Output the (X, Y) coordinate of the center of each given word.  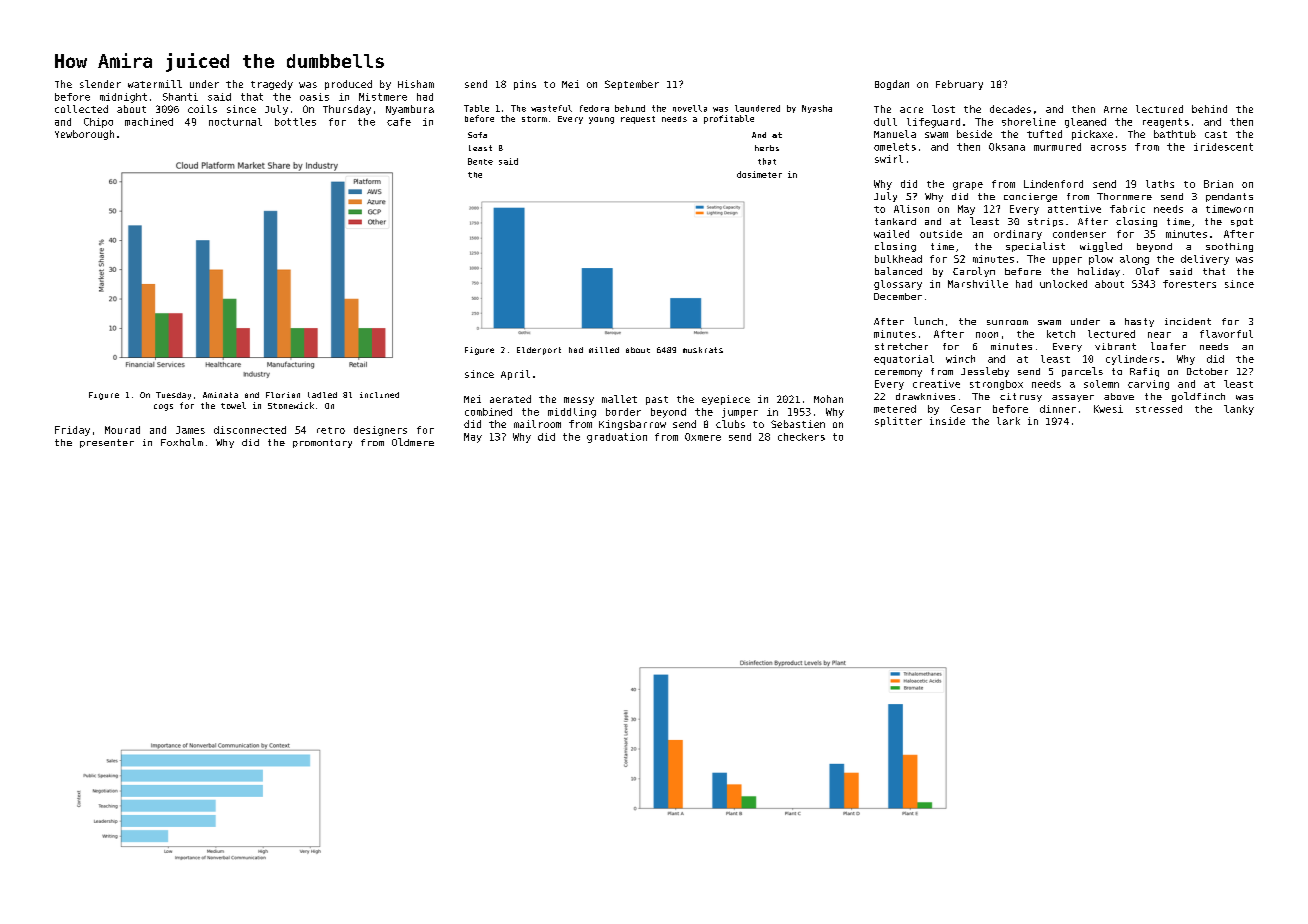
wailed (891, 234)
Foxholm (182, 442)
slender (100, 84)
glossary (898, 285)
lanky (1239, 410)
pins (525, 85)
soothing (1229, 247)
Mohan (828, 399)
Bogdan (892, 85)
